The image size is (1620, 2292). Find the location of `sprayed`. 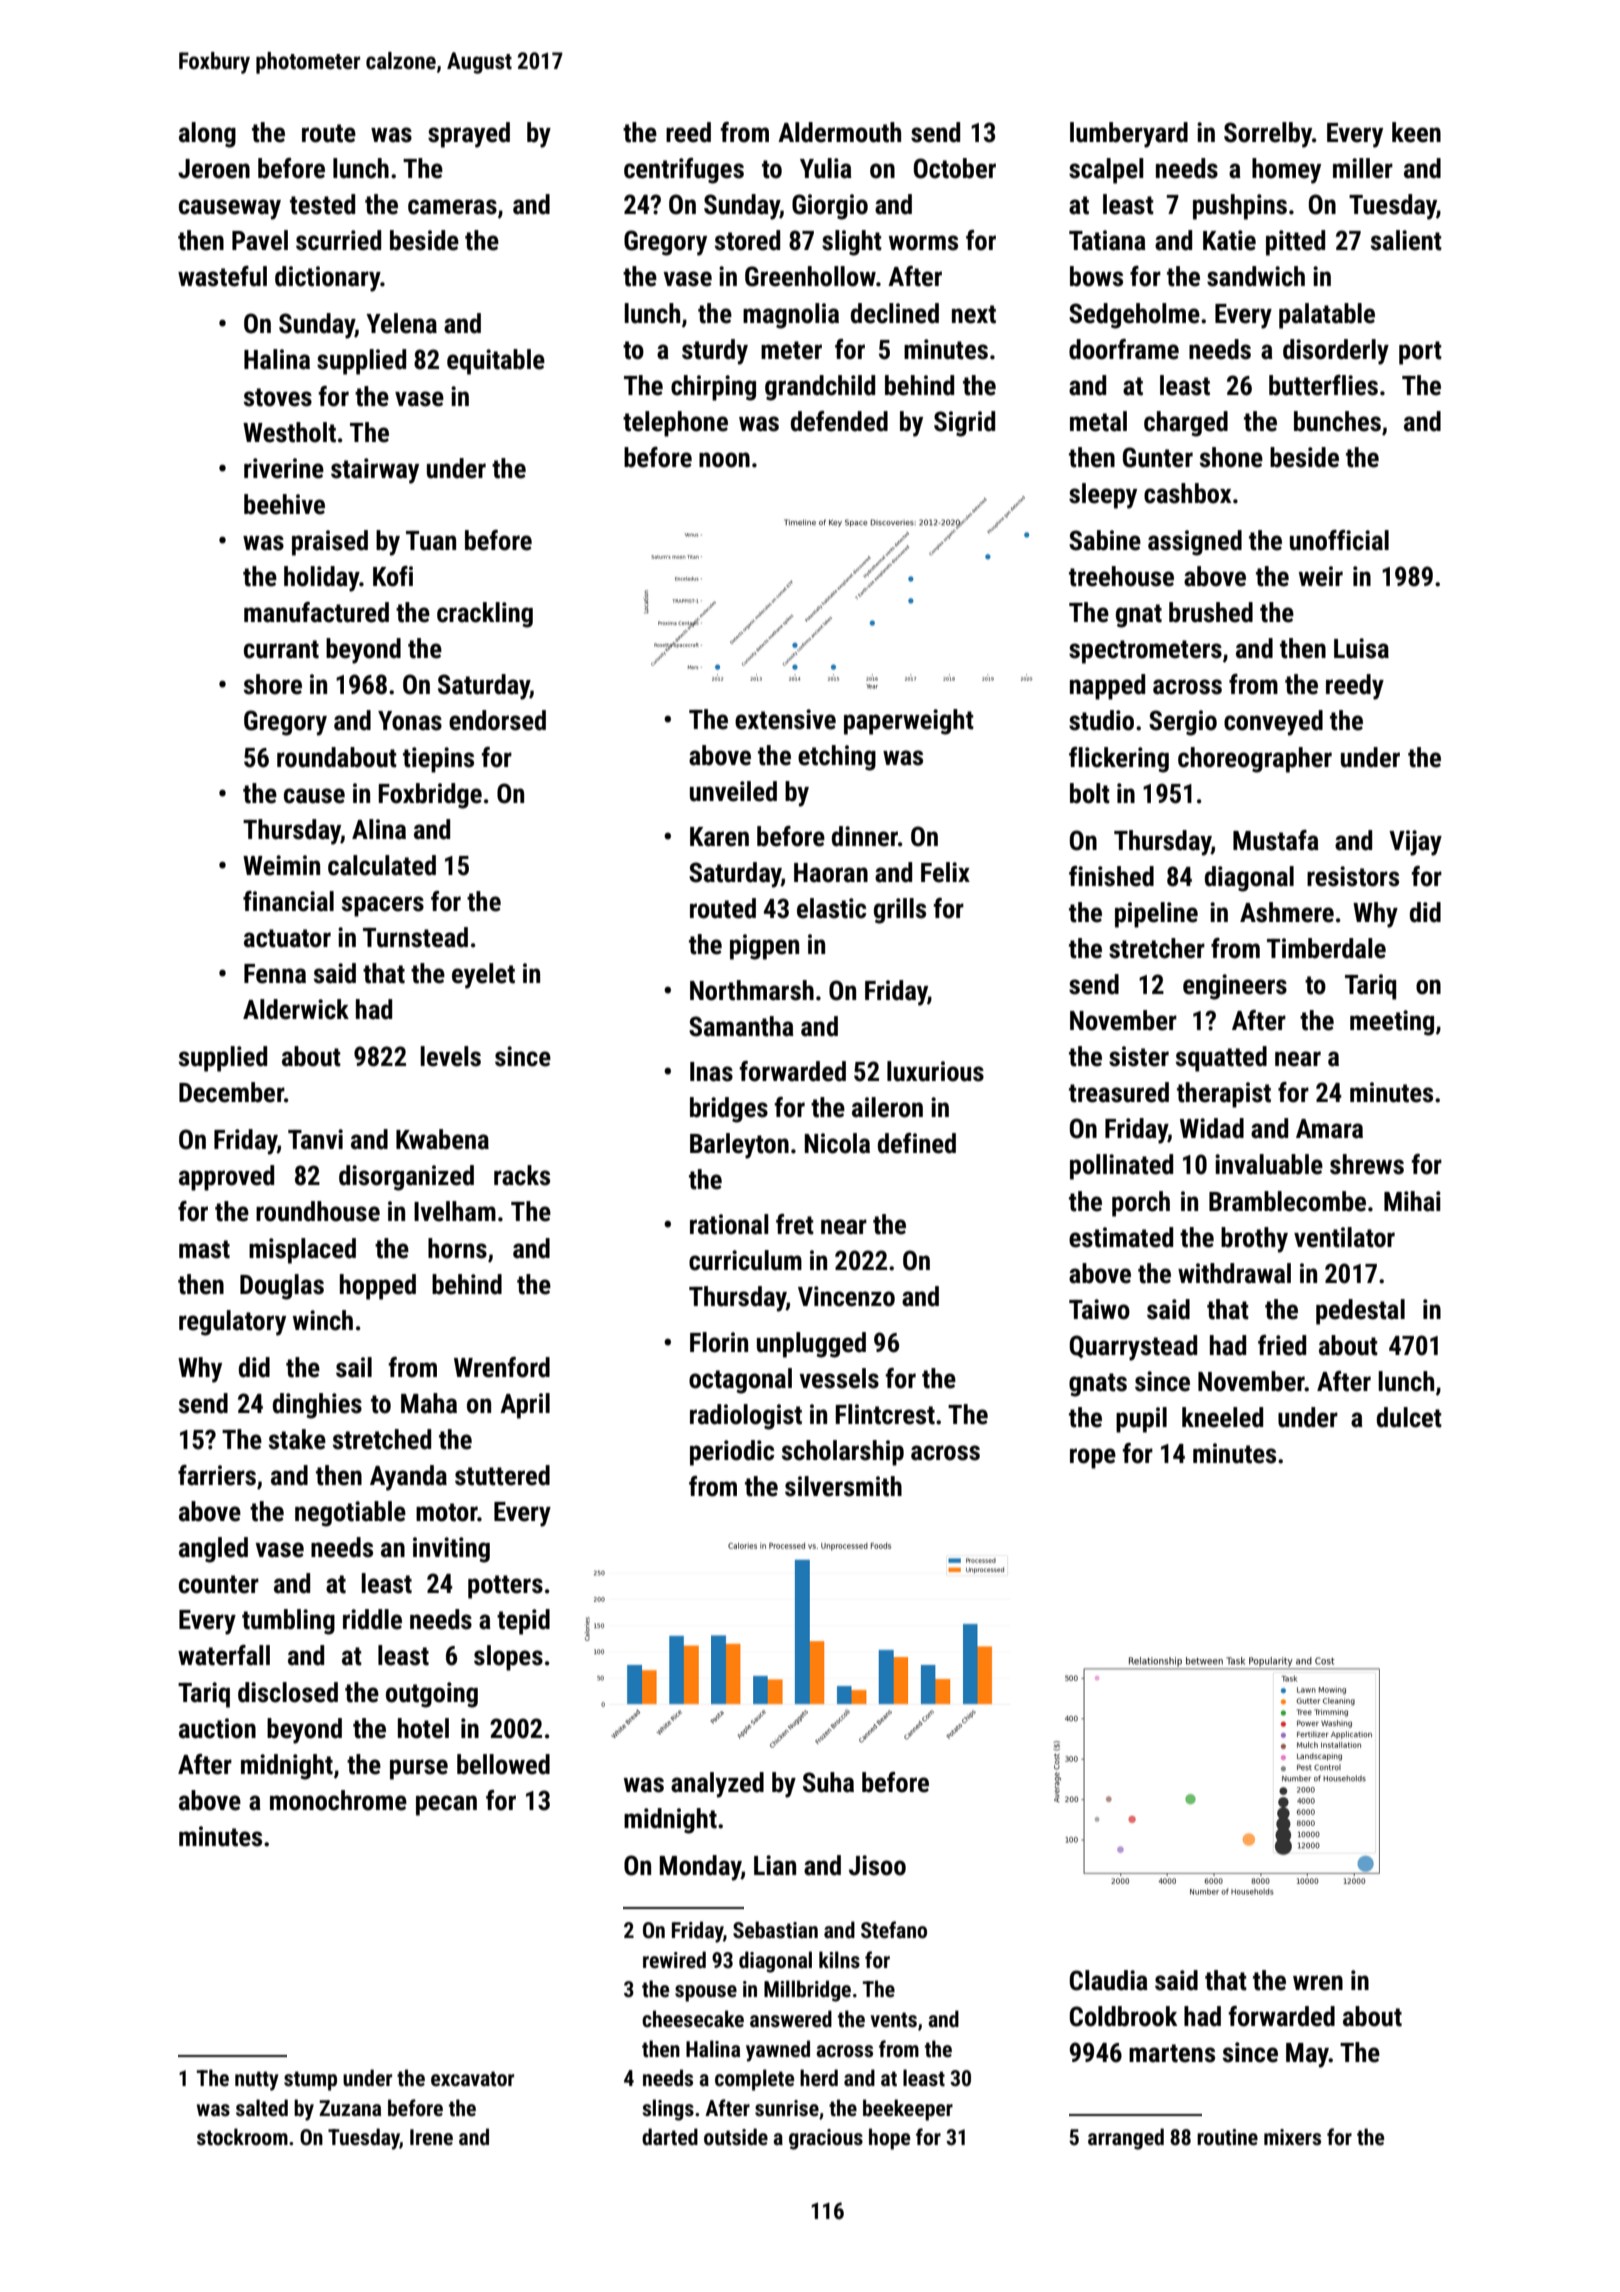

sprayed is located at coordinates (469, 135).
